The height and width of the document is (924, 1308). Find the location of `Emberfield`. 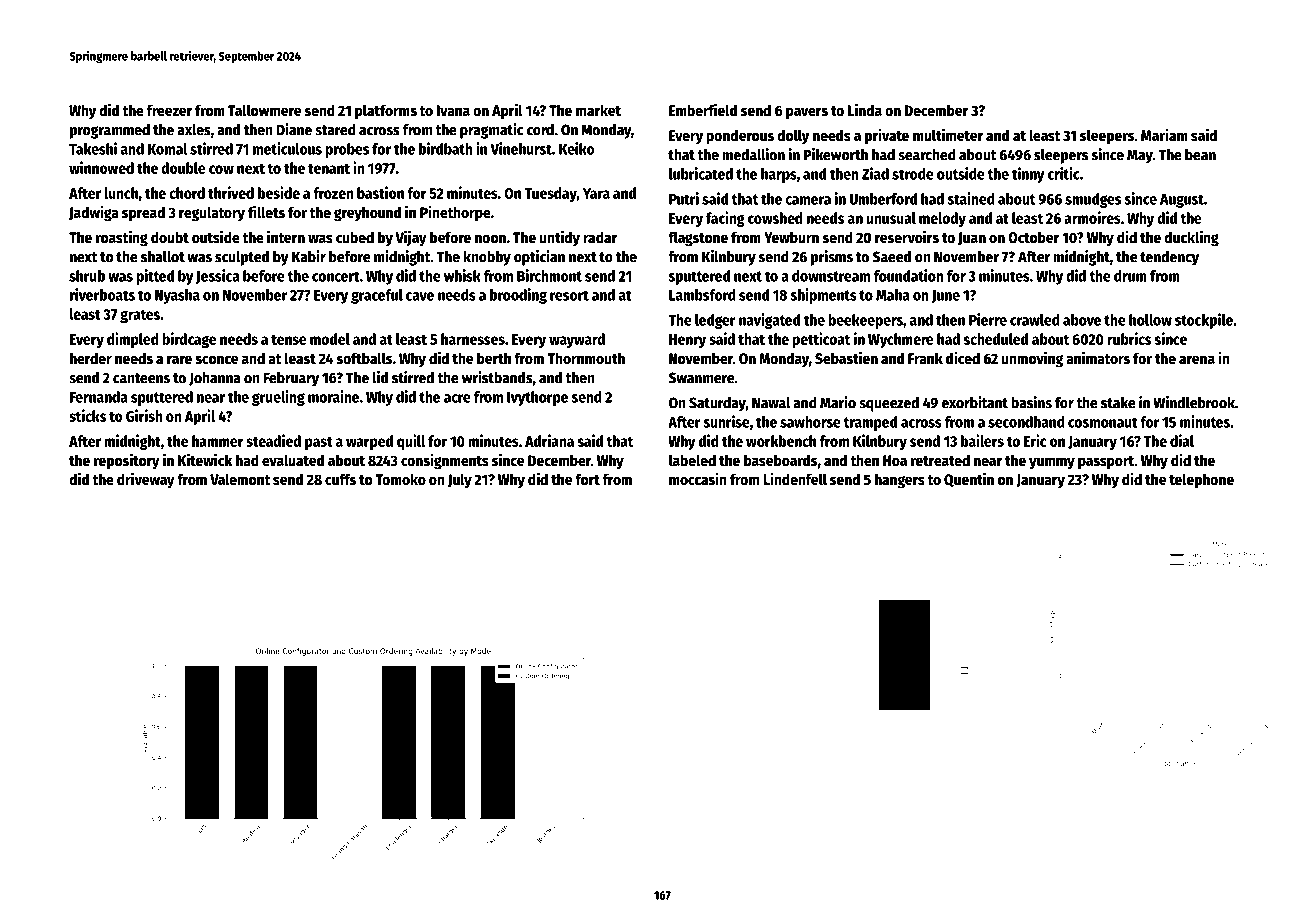

Emberfield is located at coordinates (703, 109).
